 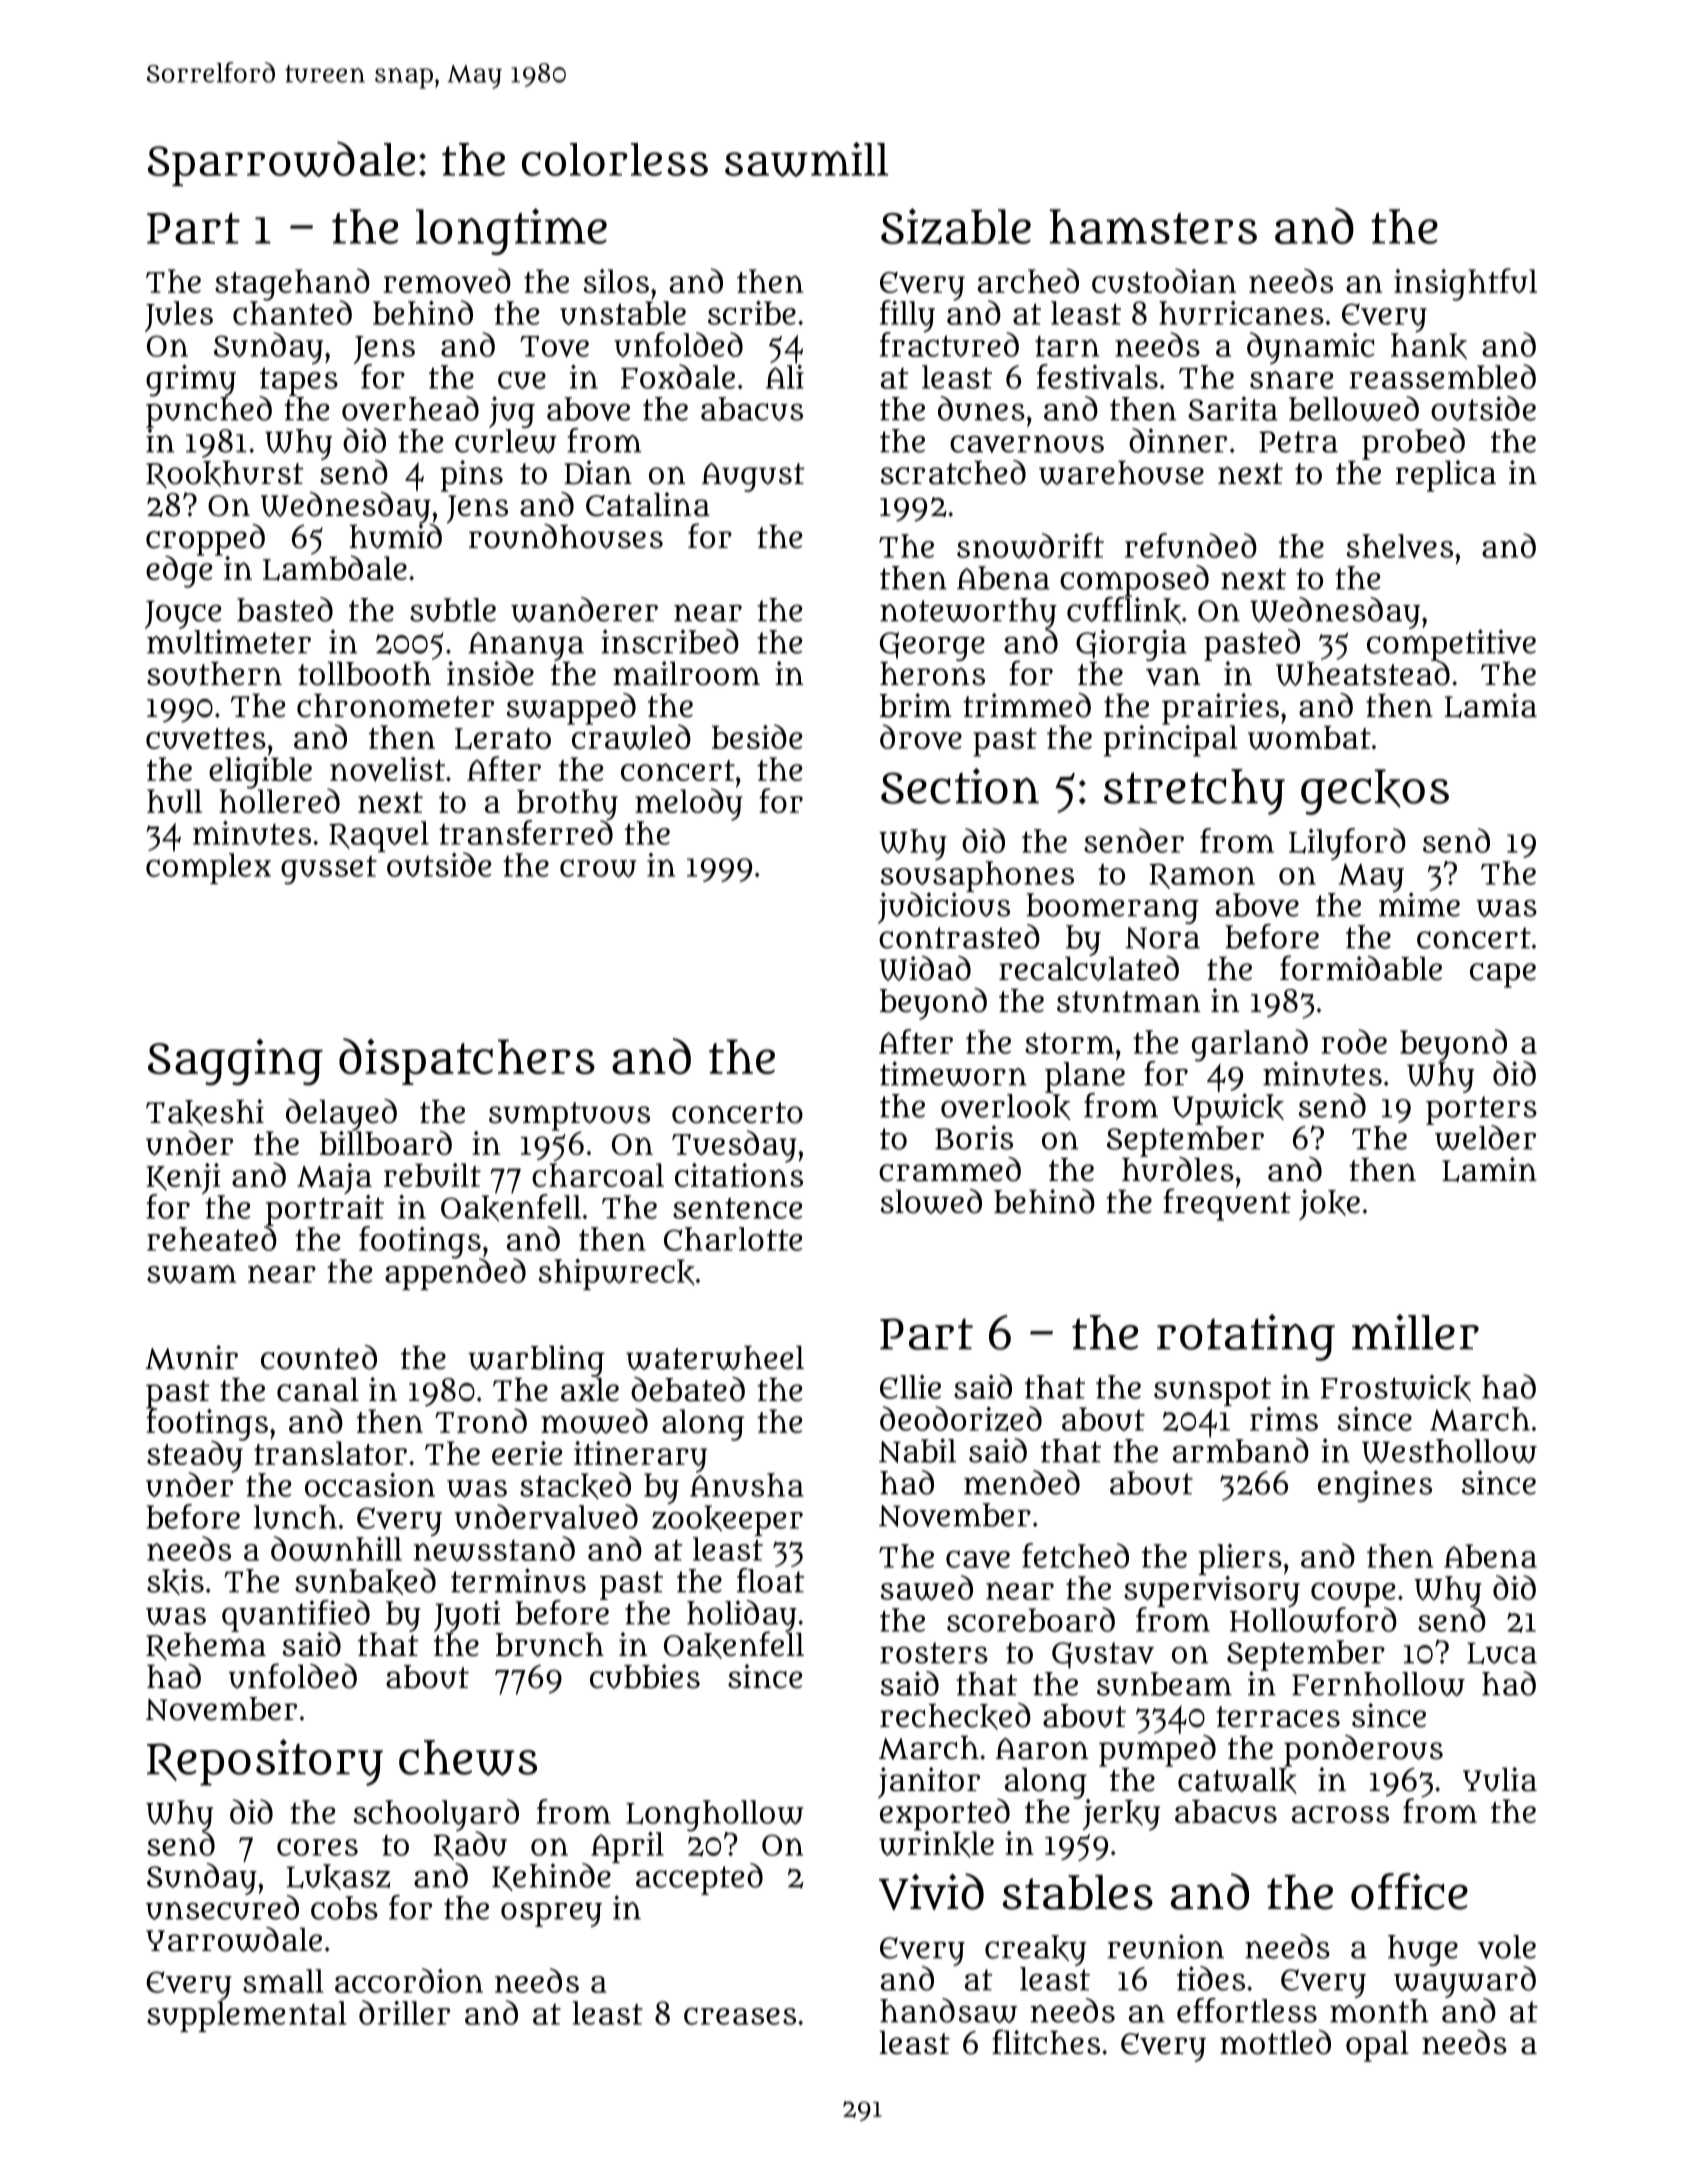 I want to click on Charlotte, so click(x=733, y=1239).
